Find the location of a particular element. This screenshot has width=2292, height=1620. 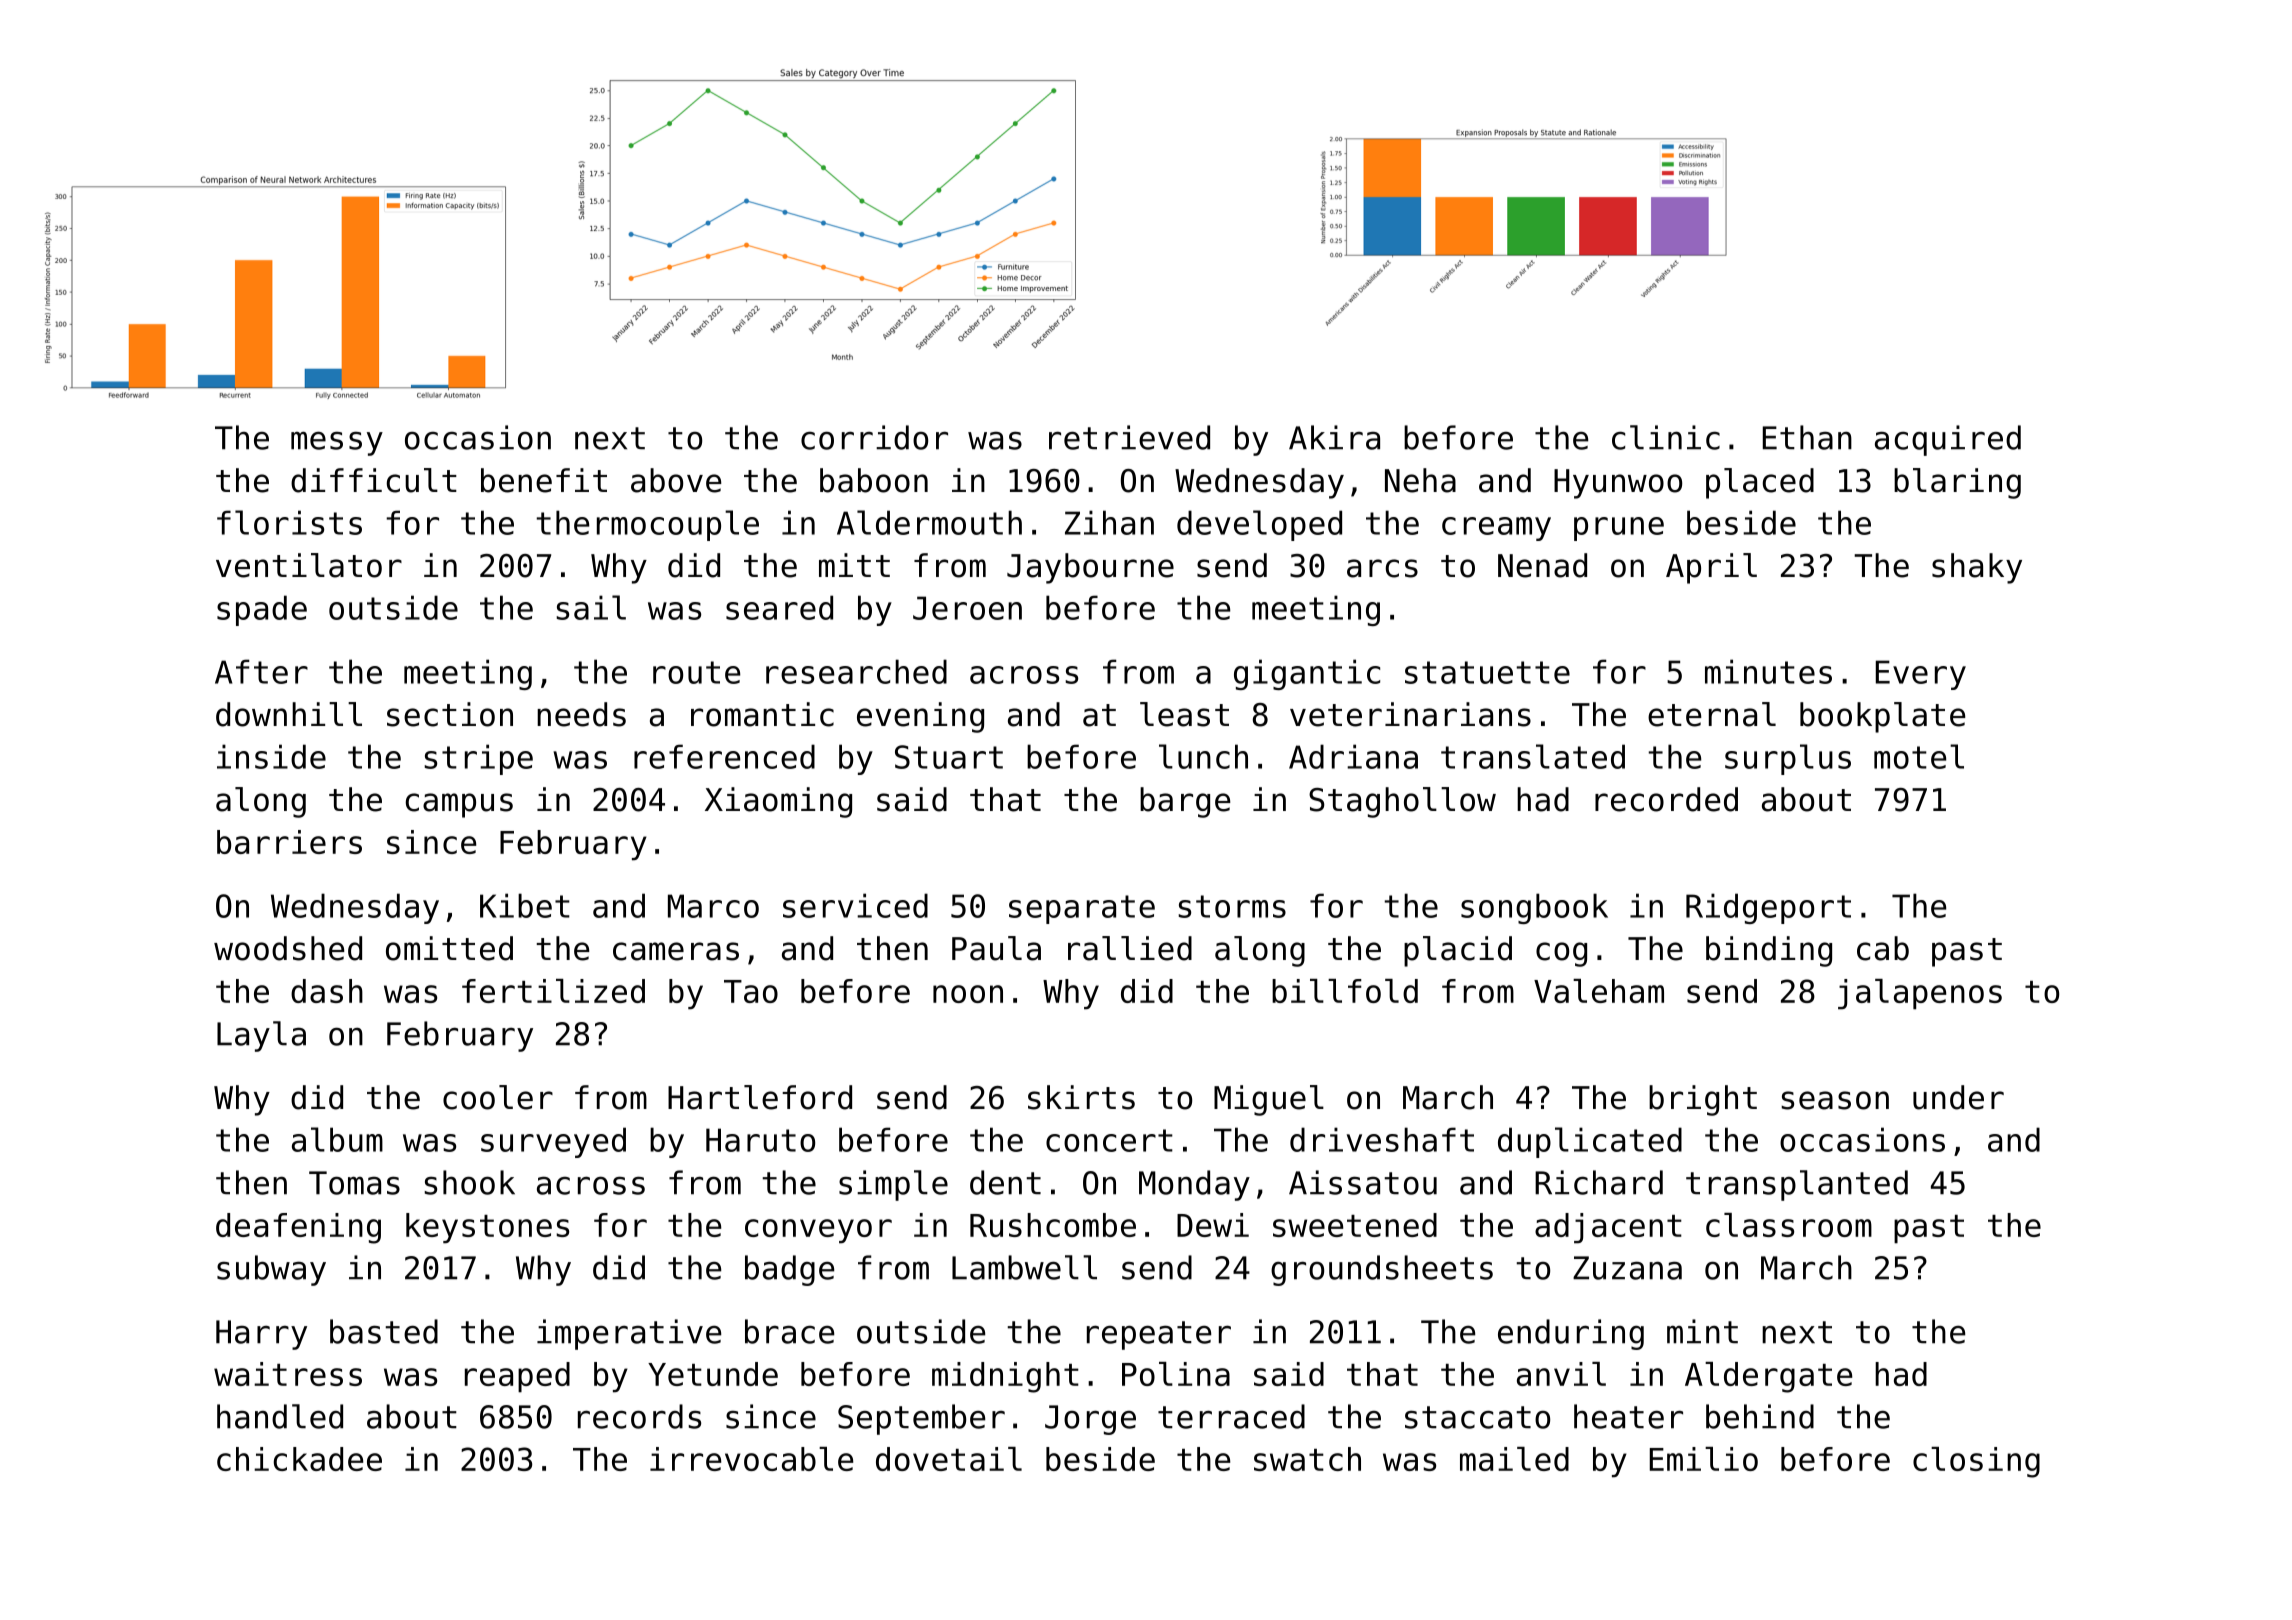

dash is located at coordinates (327, 991).
